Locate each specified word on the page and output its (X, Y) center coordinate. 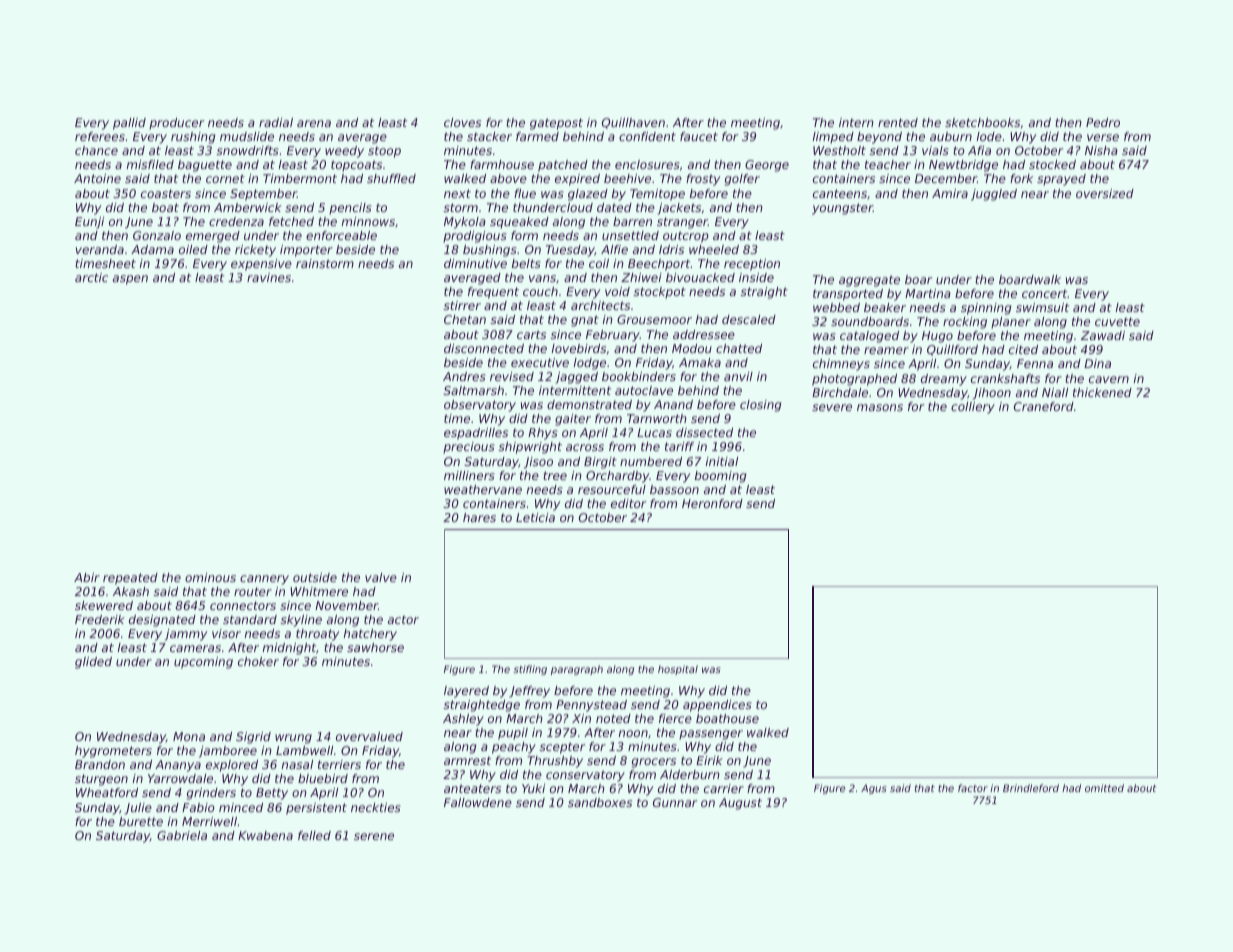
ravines (269, 277)
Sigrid (253, 738)
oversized (1105, 193)
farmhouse (502, 164)
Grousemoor (654, 319)
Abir (87, 577)
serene (374, 836)
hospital (678, 670)
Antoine (97, 178)
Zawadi (1103, 335)
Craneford (1044, 406)
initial (722, 461)
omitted (1104, 788)
